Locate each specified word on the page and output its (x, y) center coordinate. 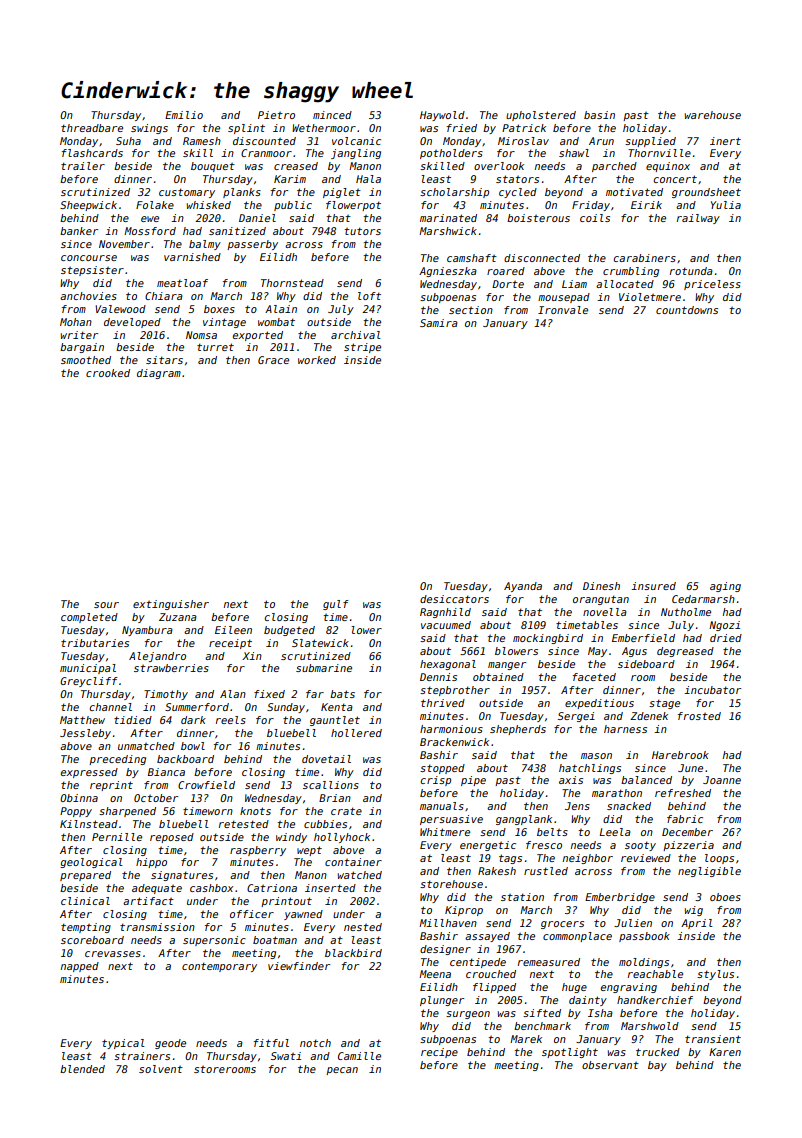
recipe (439, 1053)
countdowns (687, 310)
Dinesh (601, 586)
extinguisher (171, 605)
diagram (159, 374)
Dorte (508, 284)
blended (82, 1069)
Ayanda (523, 587)
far (315, 694)
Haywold (442, 116)
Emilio (184, 115)
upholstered (541, 116)
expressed (89, 773)
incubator (712, 690)
